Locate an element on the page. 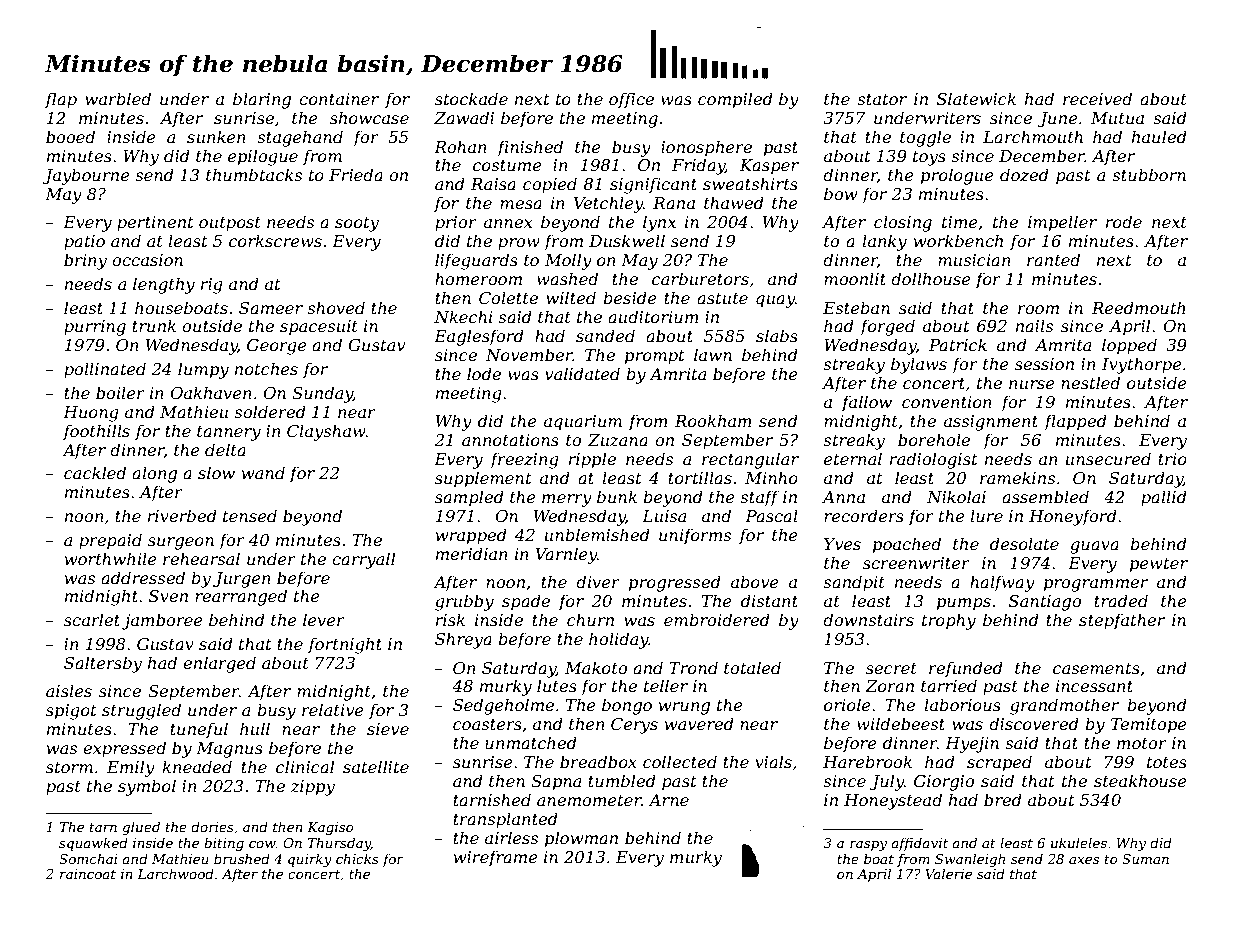 This document has height=952, width=1233. received is located at coordinates (1097, 98).
